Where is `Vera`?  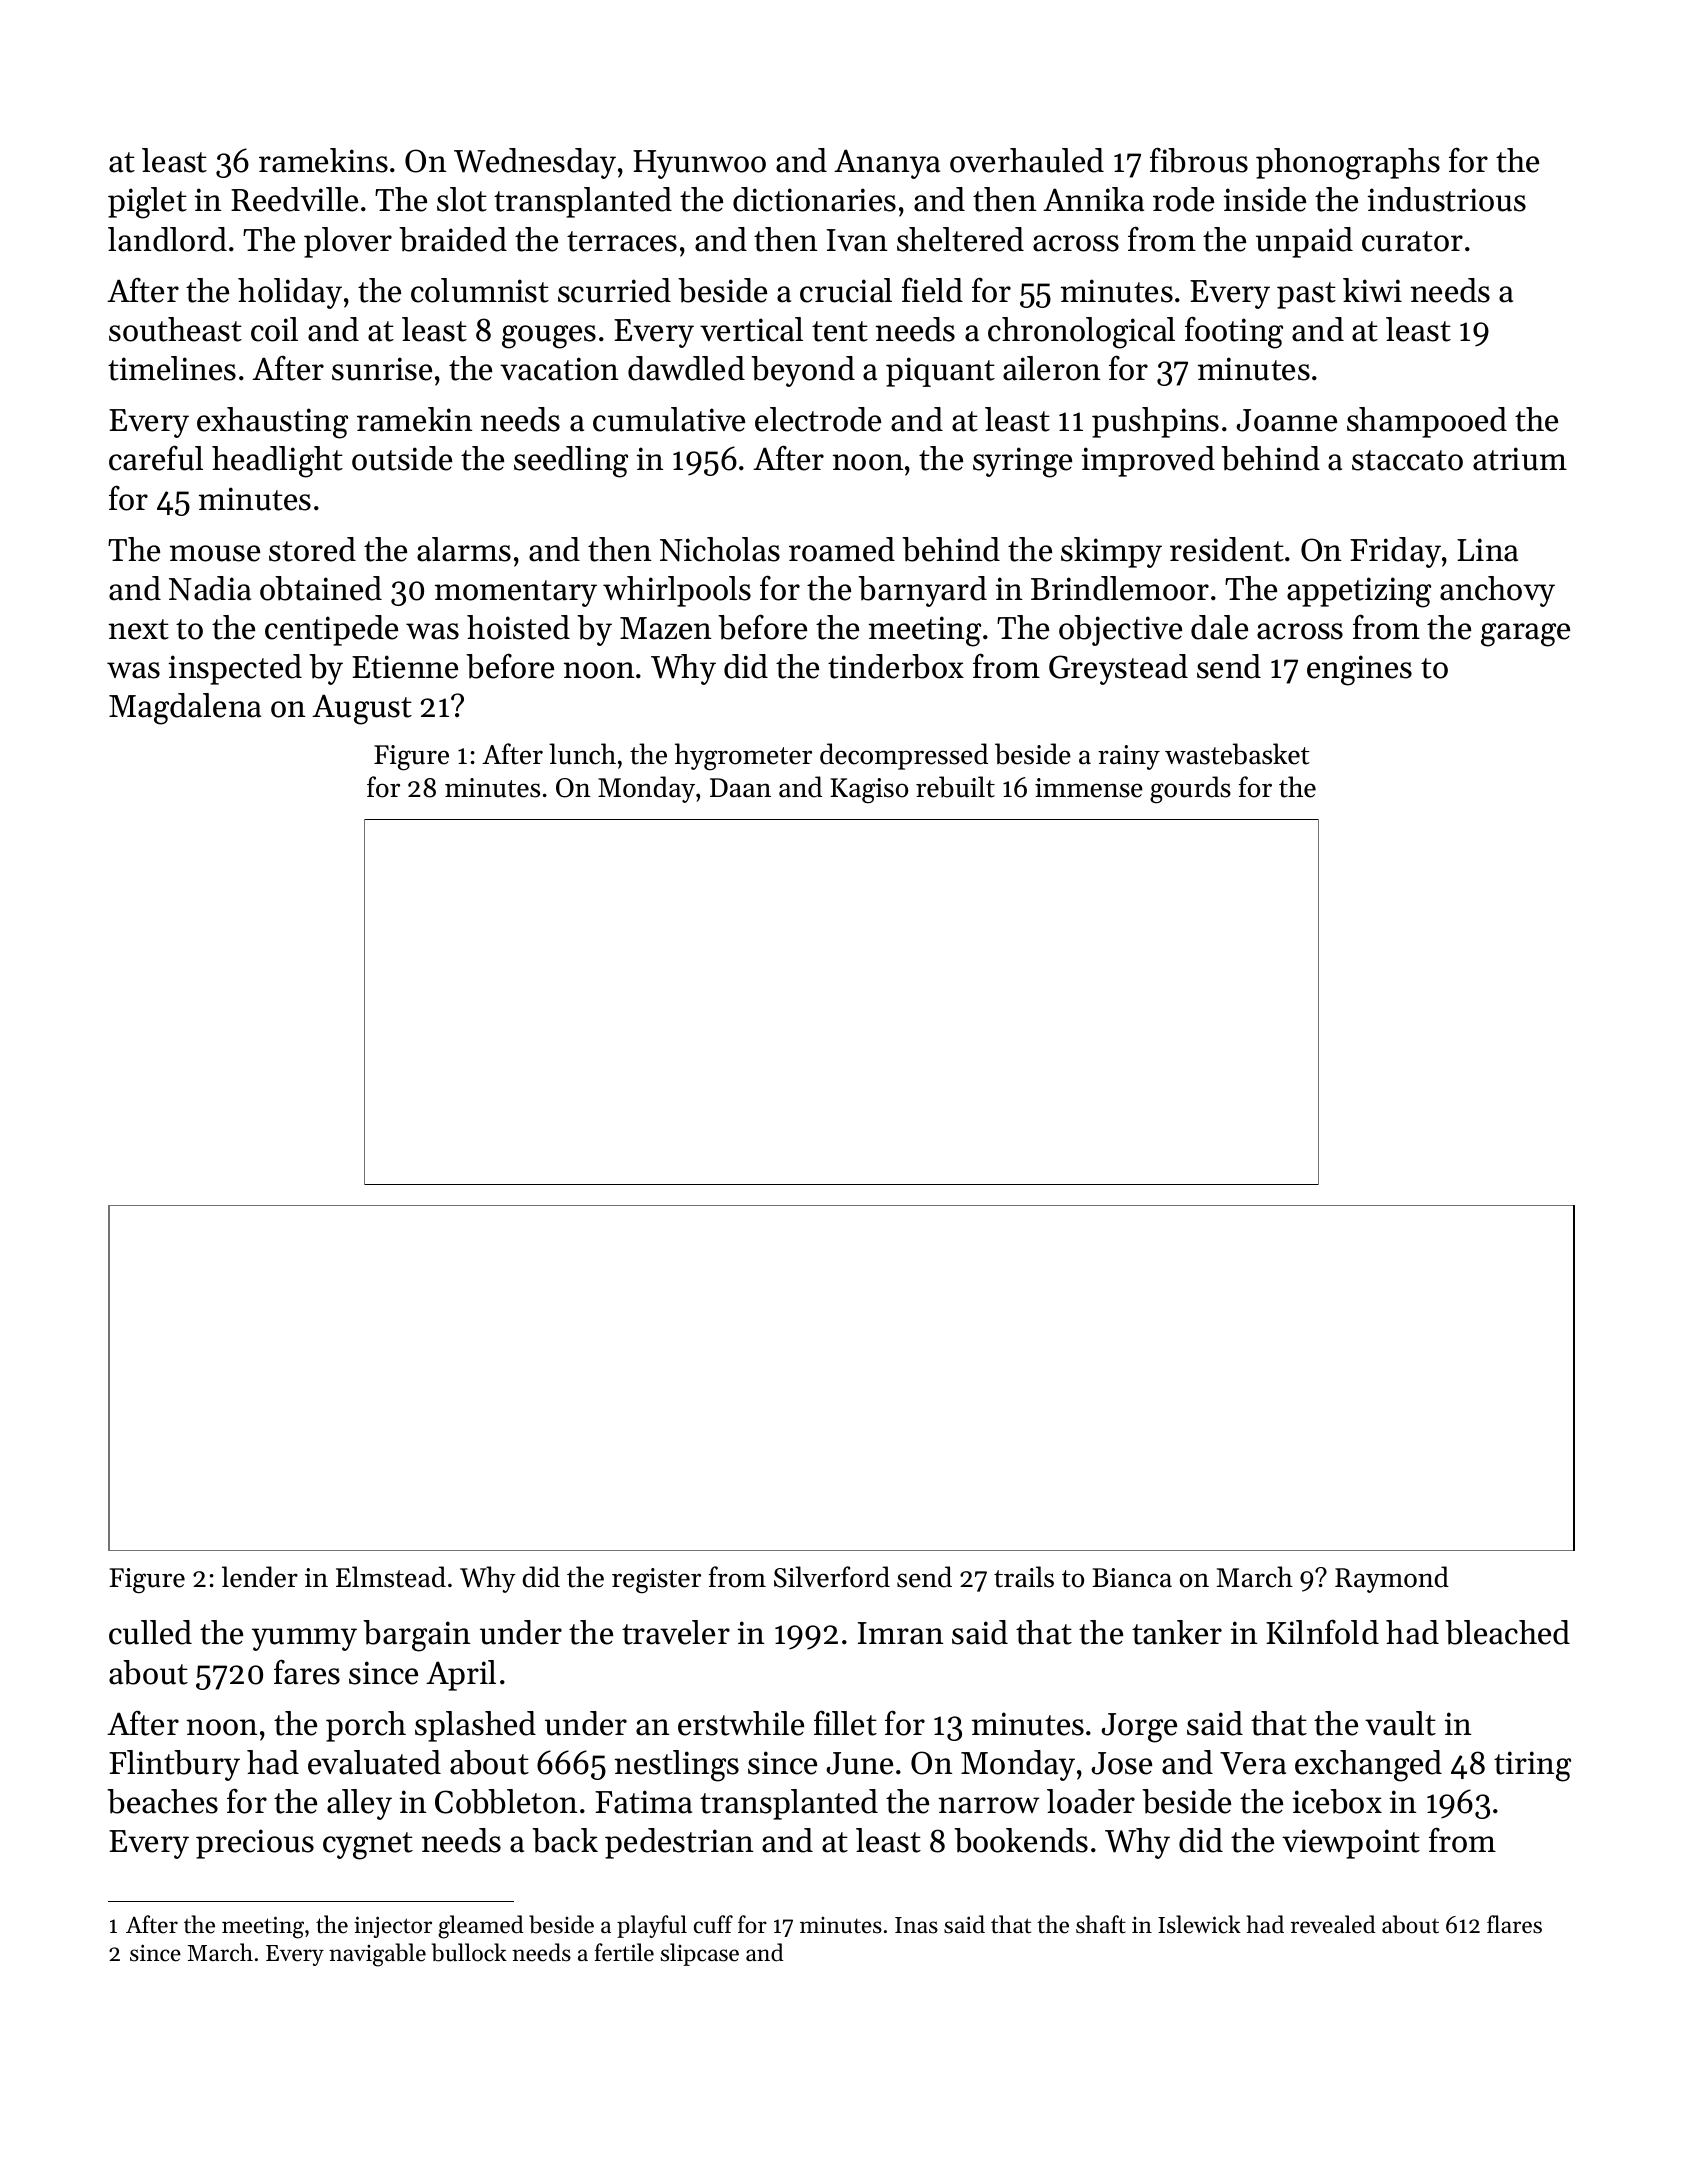
Vera is located at coordinates (1253, 1763).
